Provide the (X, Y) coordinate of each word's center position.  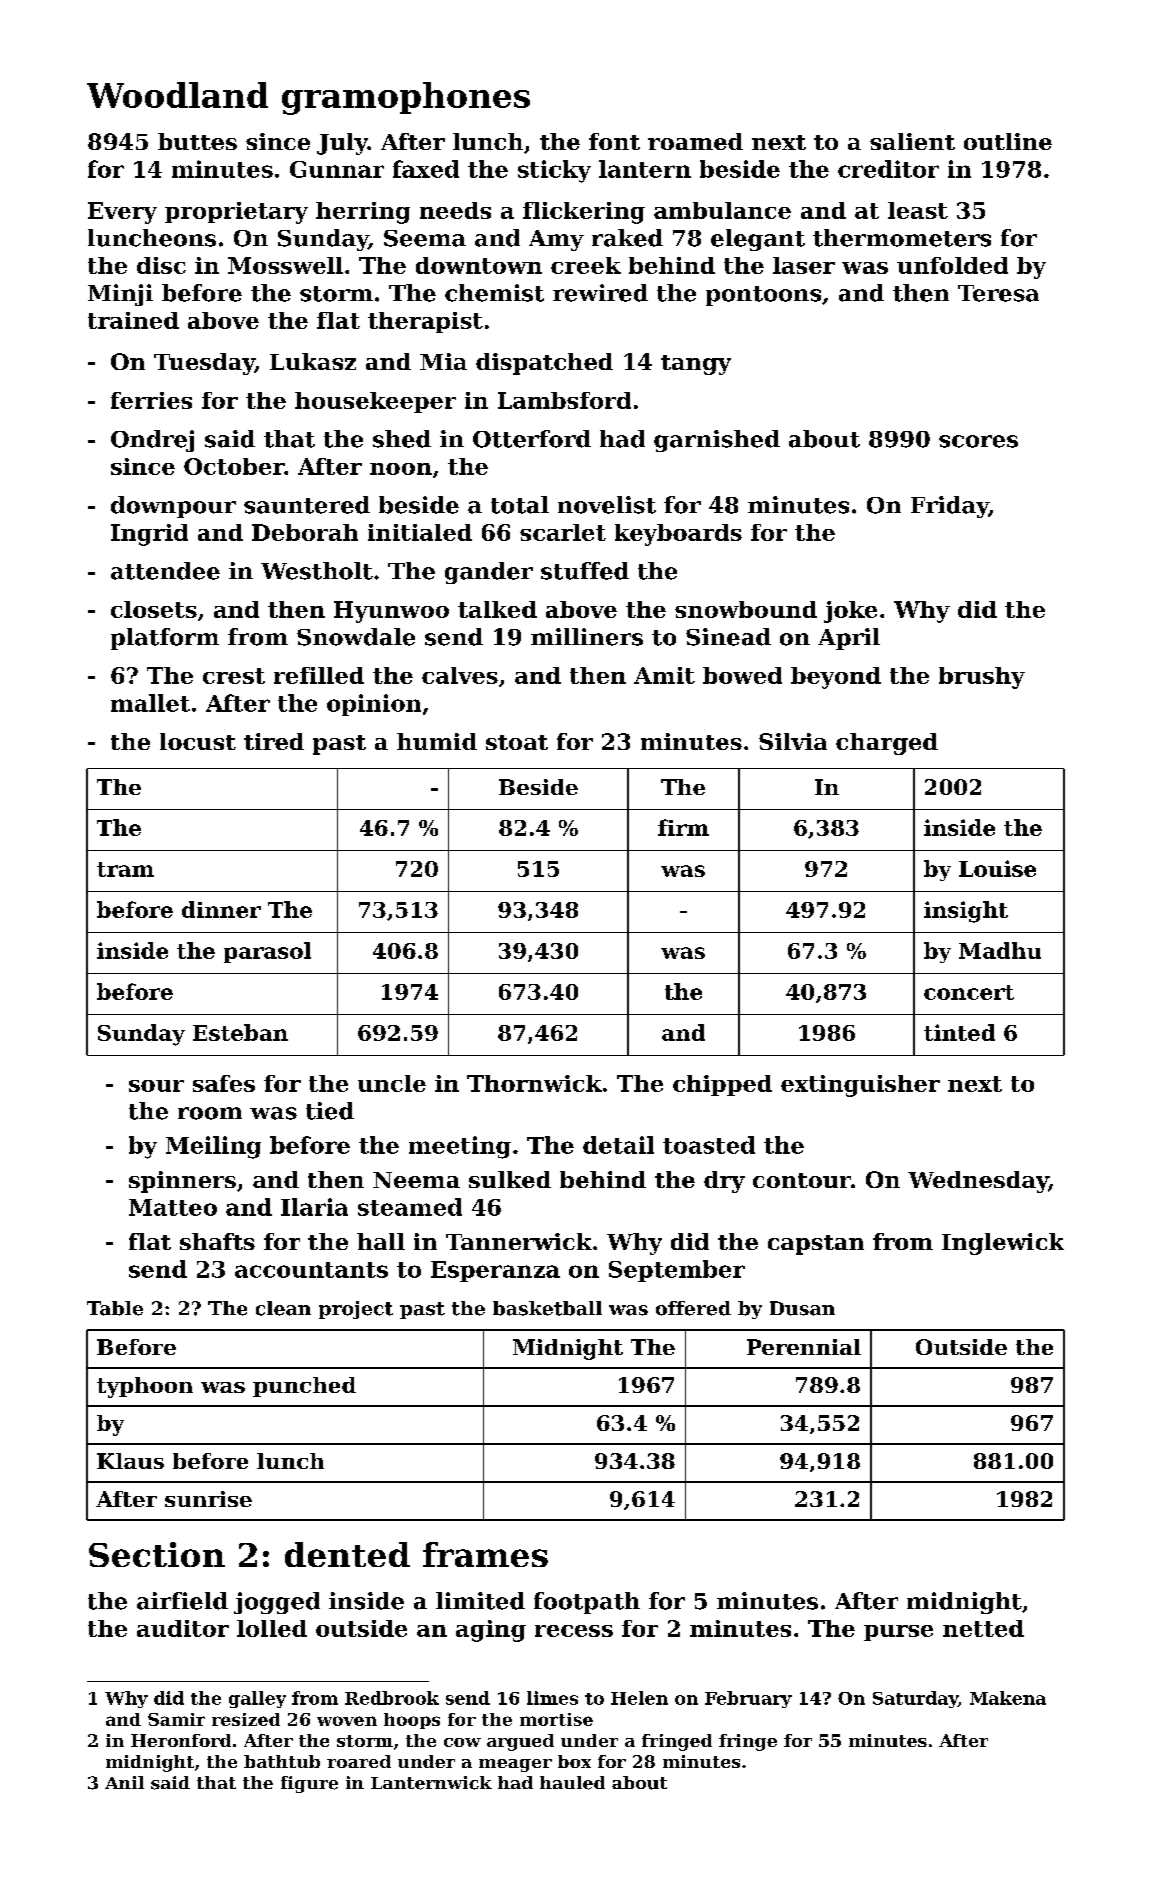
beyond (836, 678)
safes (224, 1083)
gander (489, 573)
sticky (554, 171)
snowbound (746, 609)
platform (165, 639)
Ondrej (152, 441)
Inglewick (1003, 1244)
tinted (959, 1032)
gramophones (406, 98)
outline (1008, 141)
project (356, 1310)
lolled (272, 1628)
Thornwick (534, 1083)
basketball (547, 1308)
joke (850, 612)
